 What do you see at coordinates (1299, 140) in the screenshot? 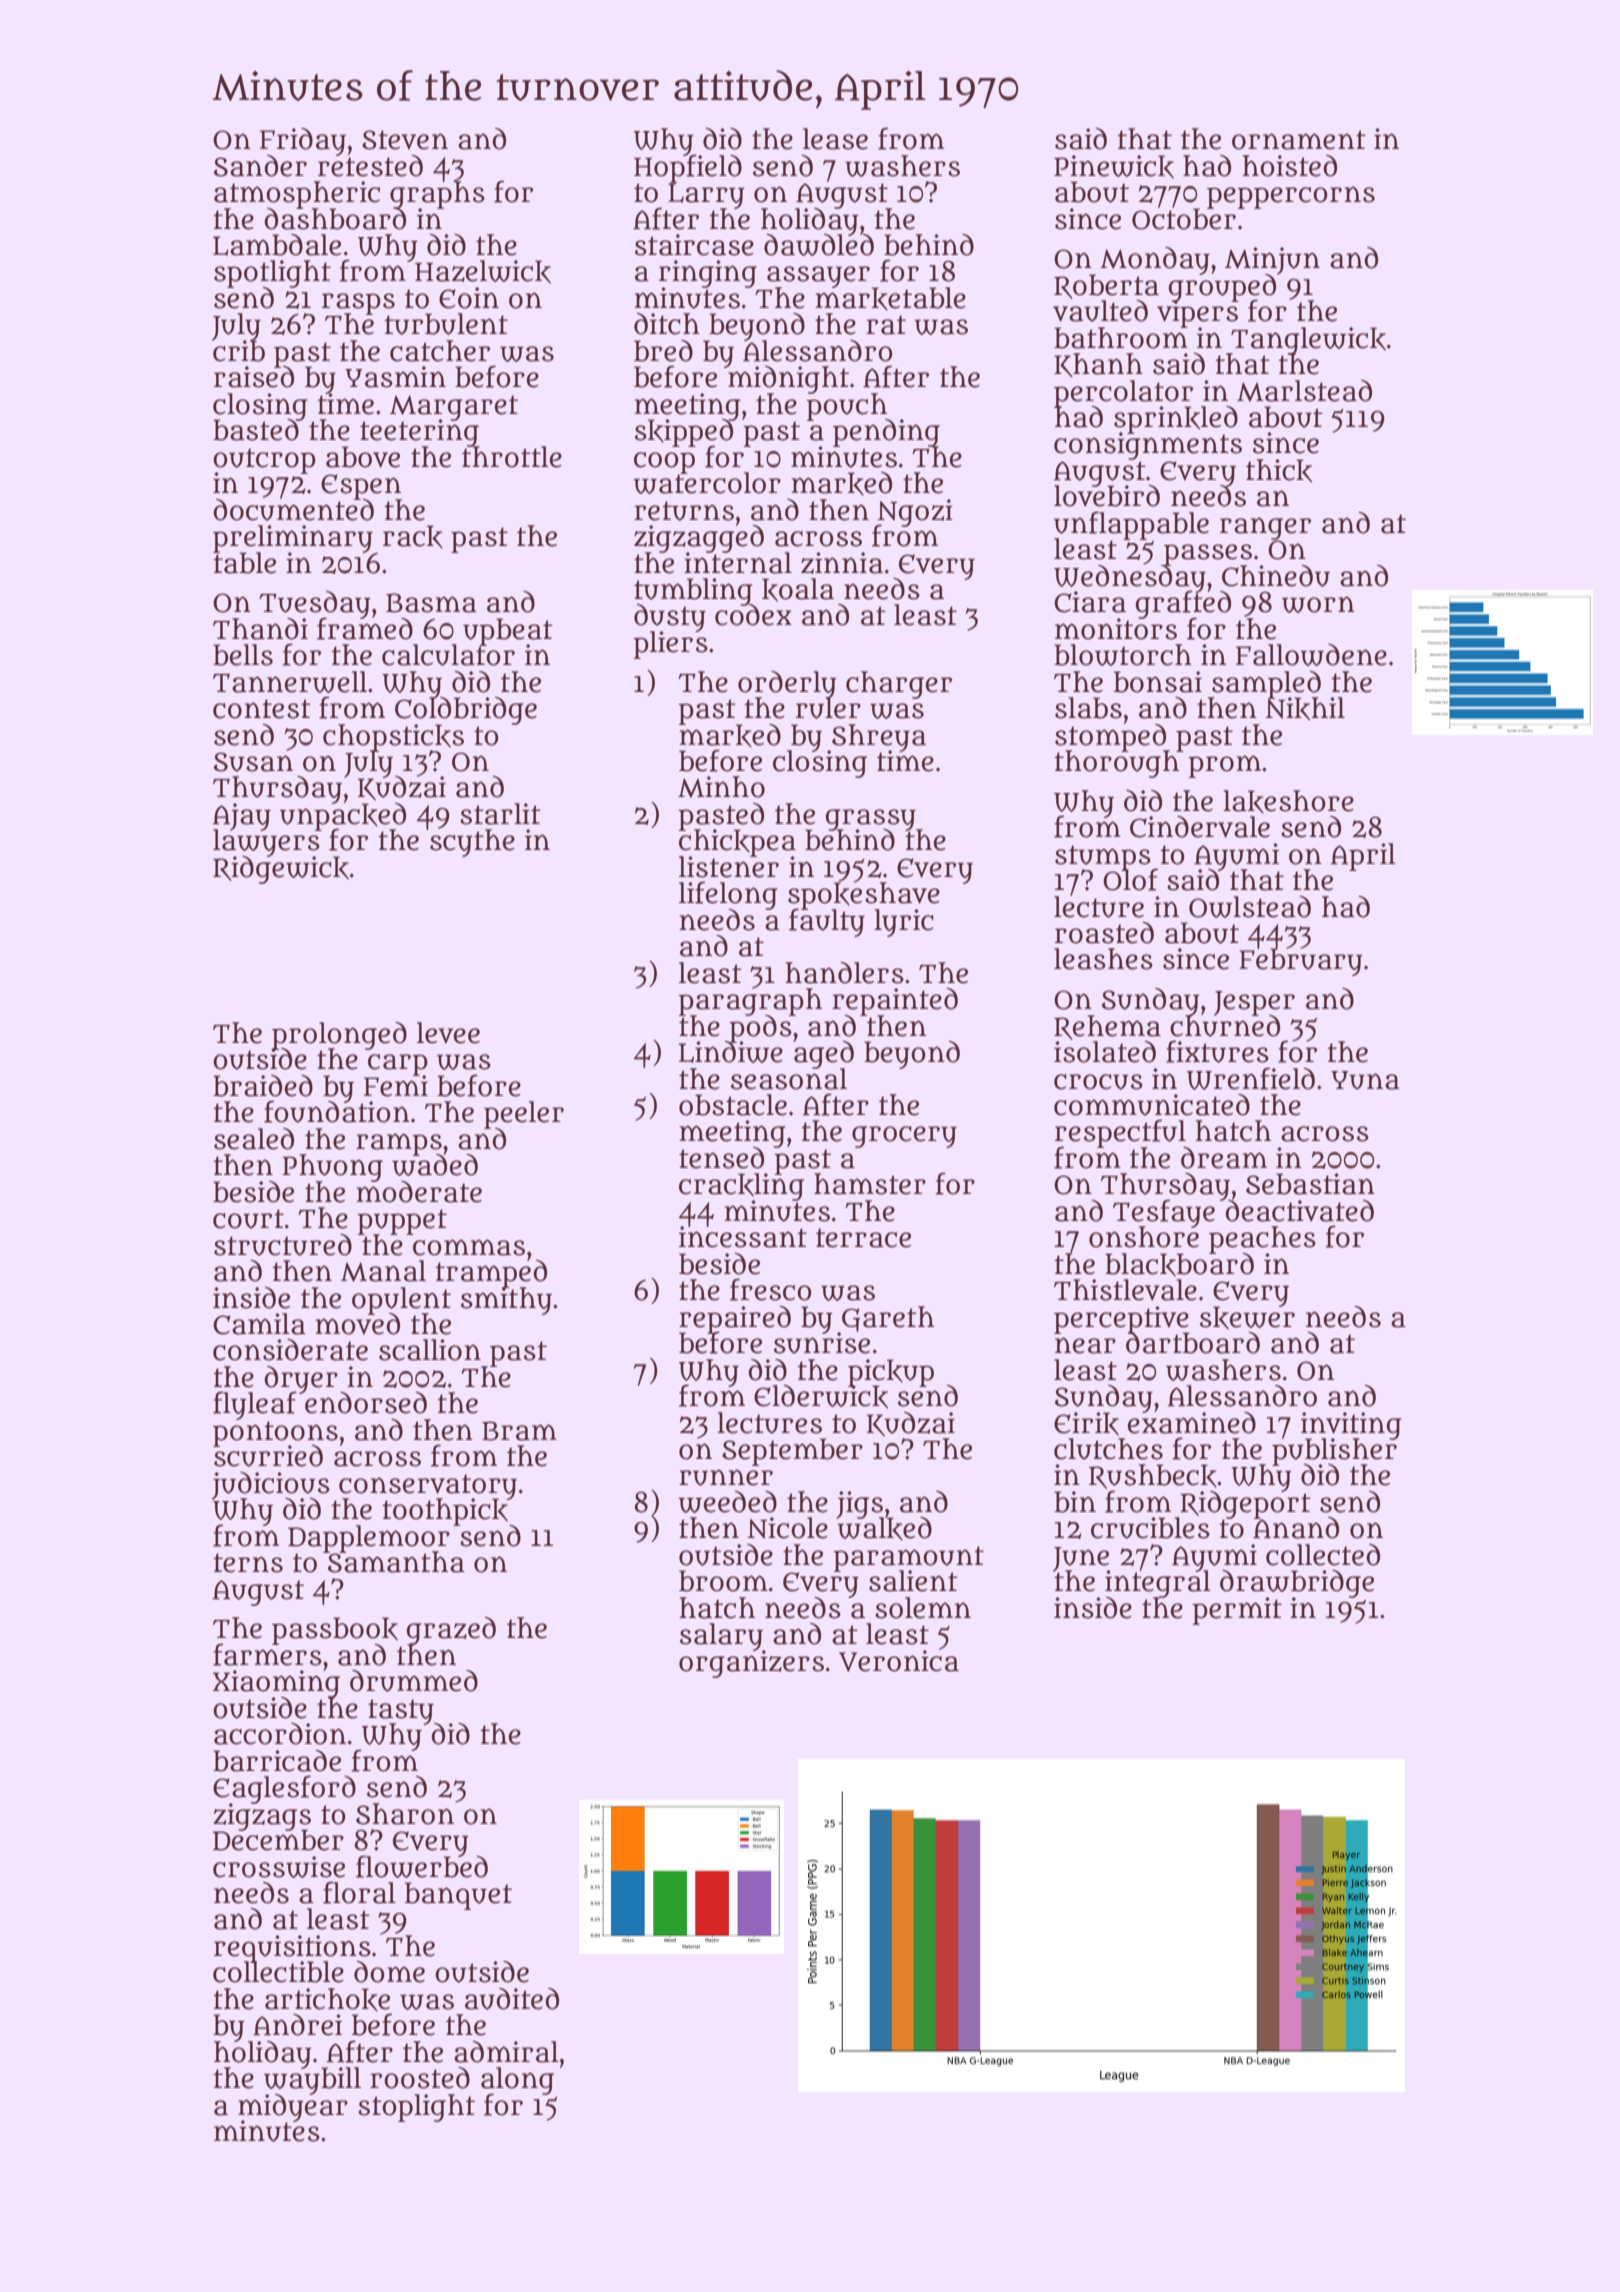
I see `ornament` at bounding box center [1299, 140].
